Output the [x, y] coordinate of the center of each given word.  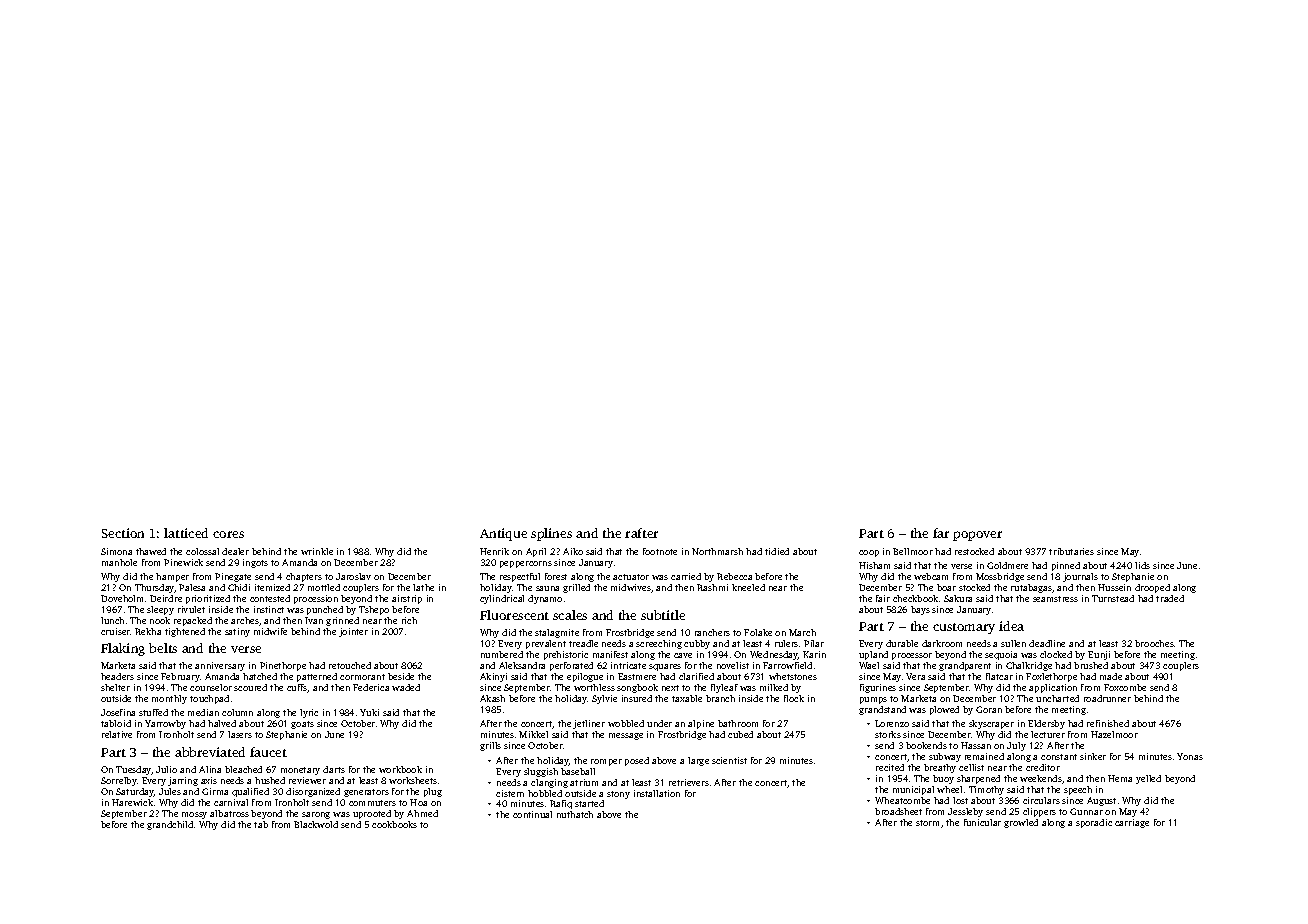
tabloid [116, 723]
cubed [740, 734]
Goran [989, 709]
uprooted [372, 814]
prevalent [546, 644]
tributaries [1071, 551]
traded [1170, 598]
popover [977, 536]
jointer [353, 632]
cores [228, 534]
